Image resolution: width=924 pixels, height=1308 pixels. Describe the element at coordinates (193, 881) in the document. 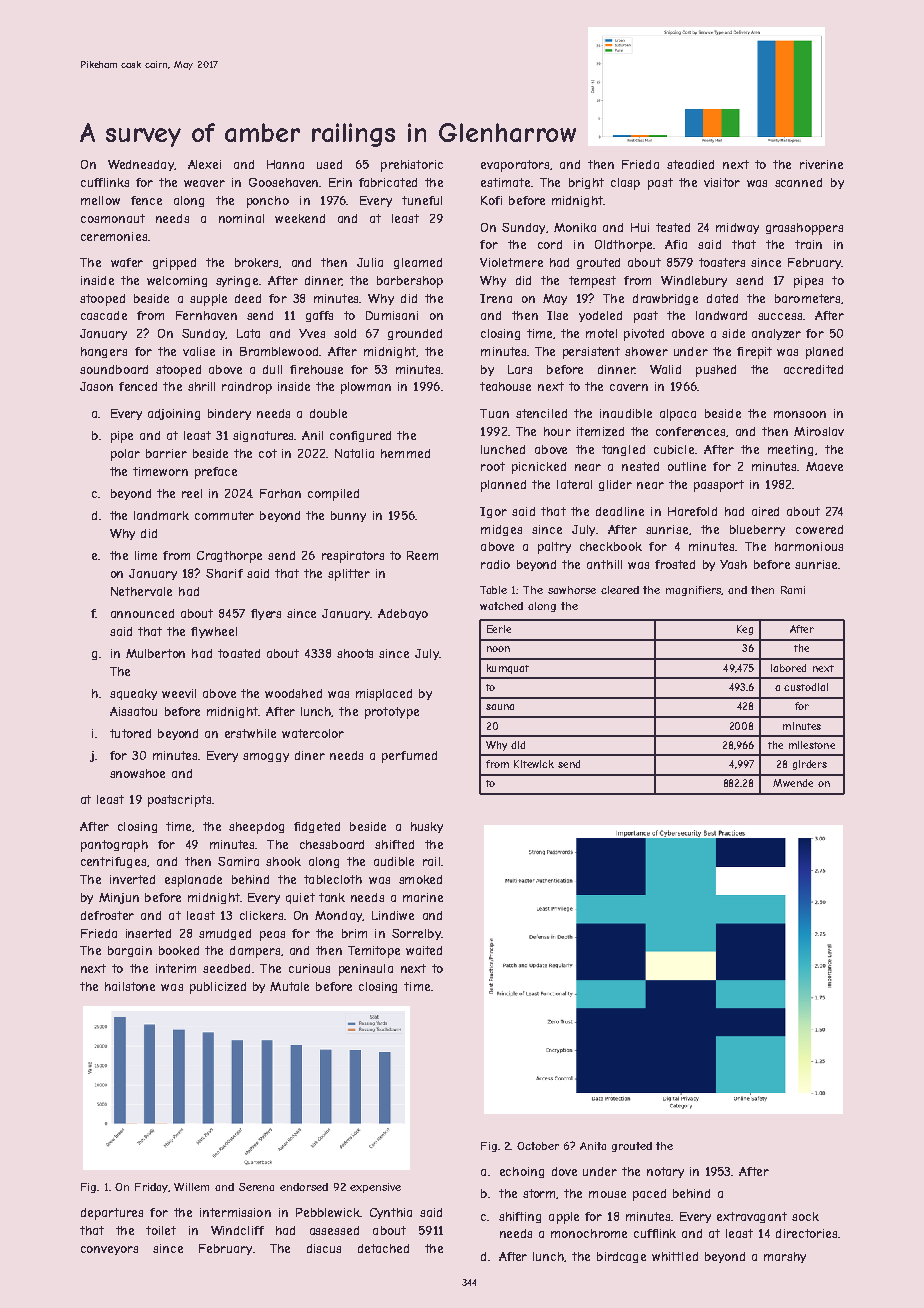

I see `esplanade` at that location.
